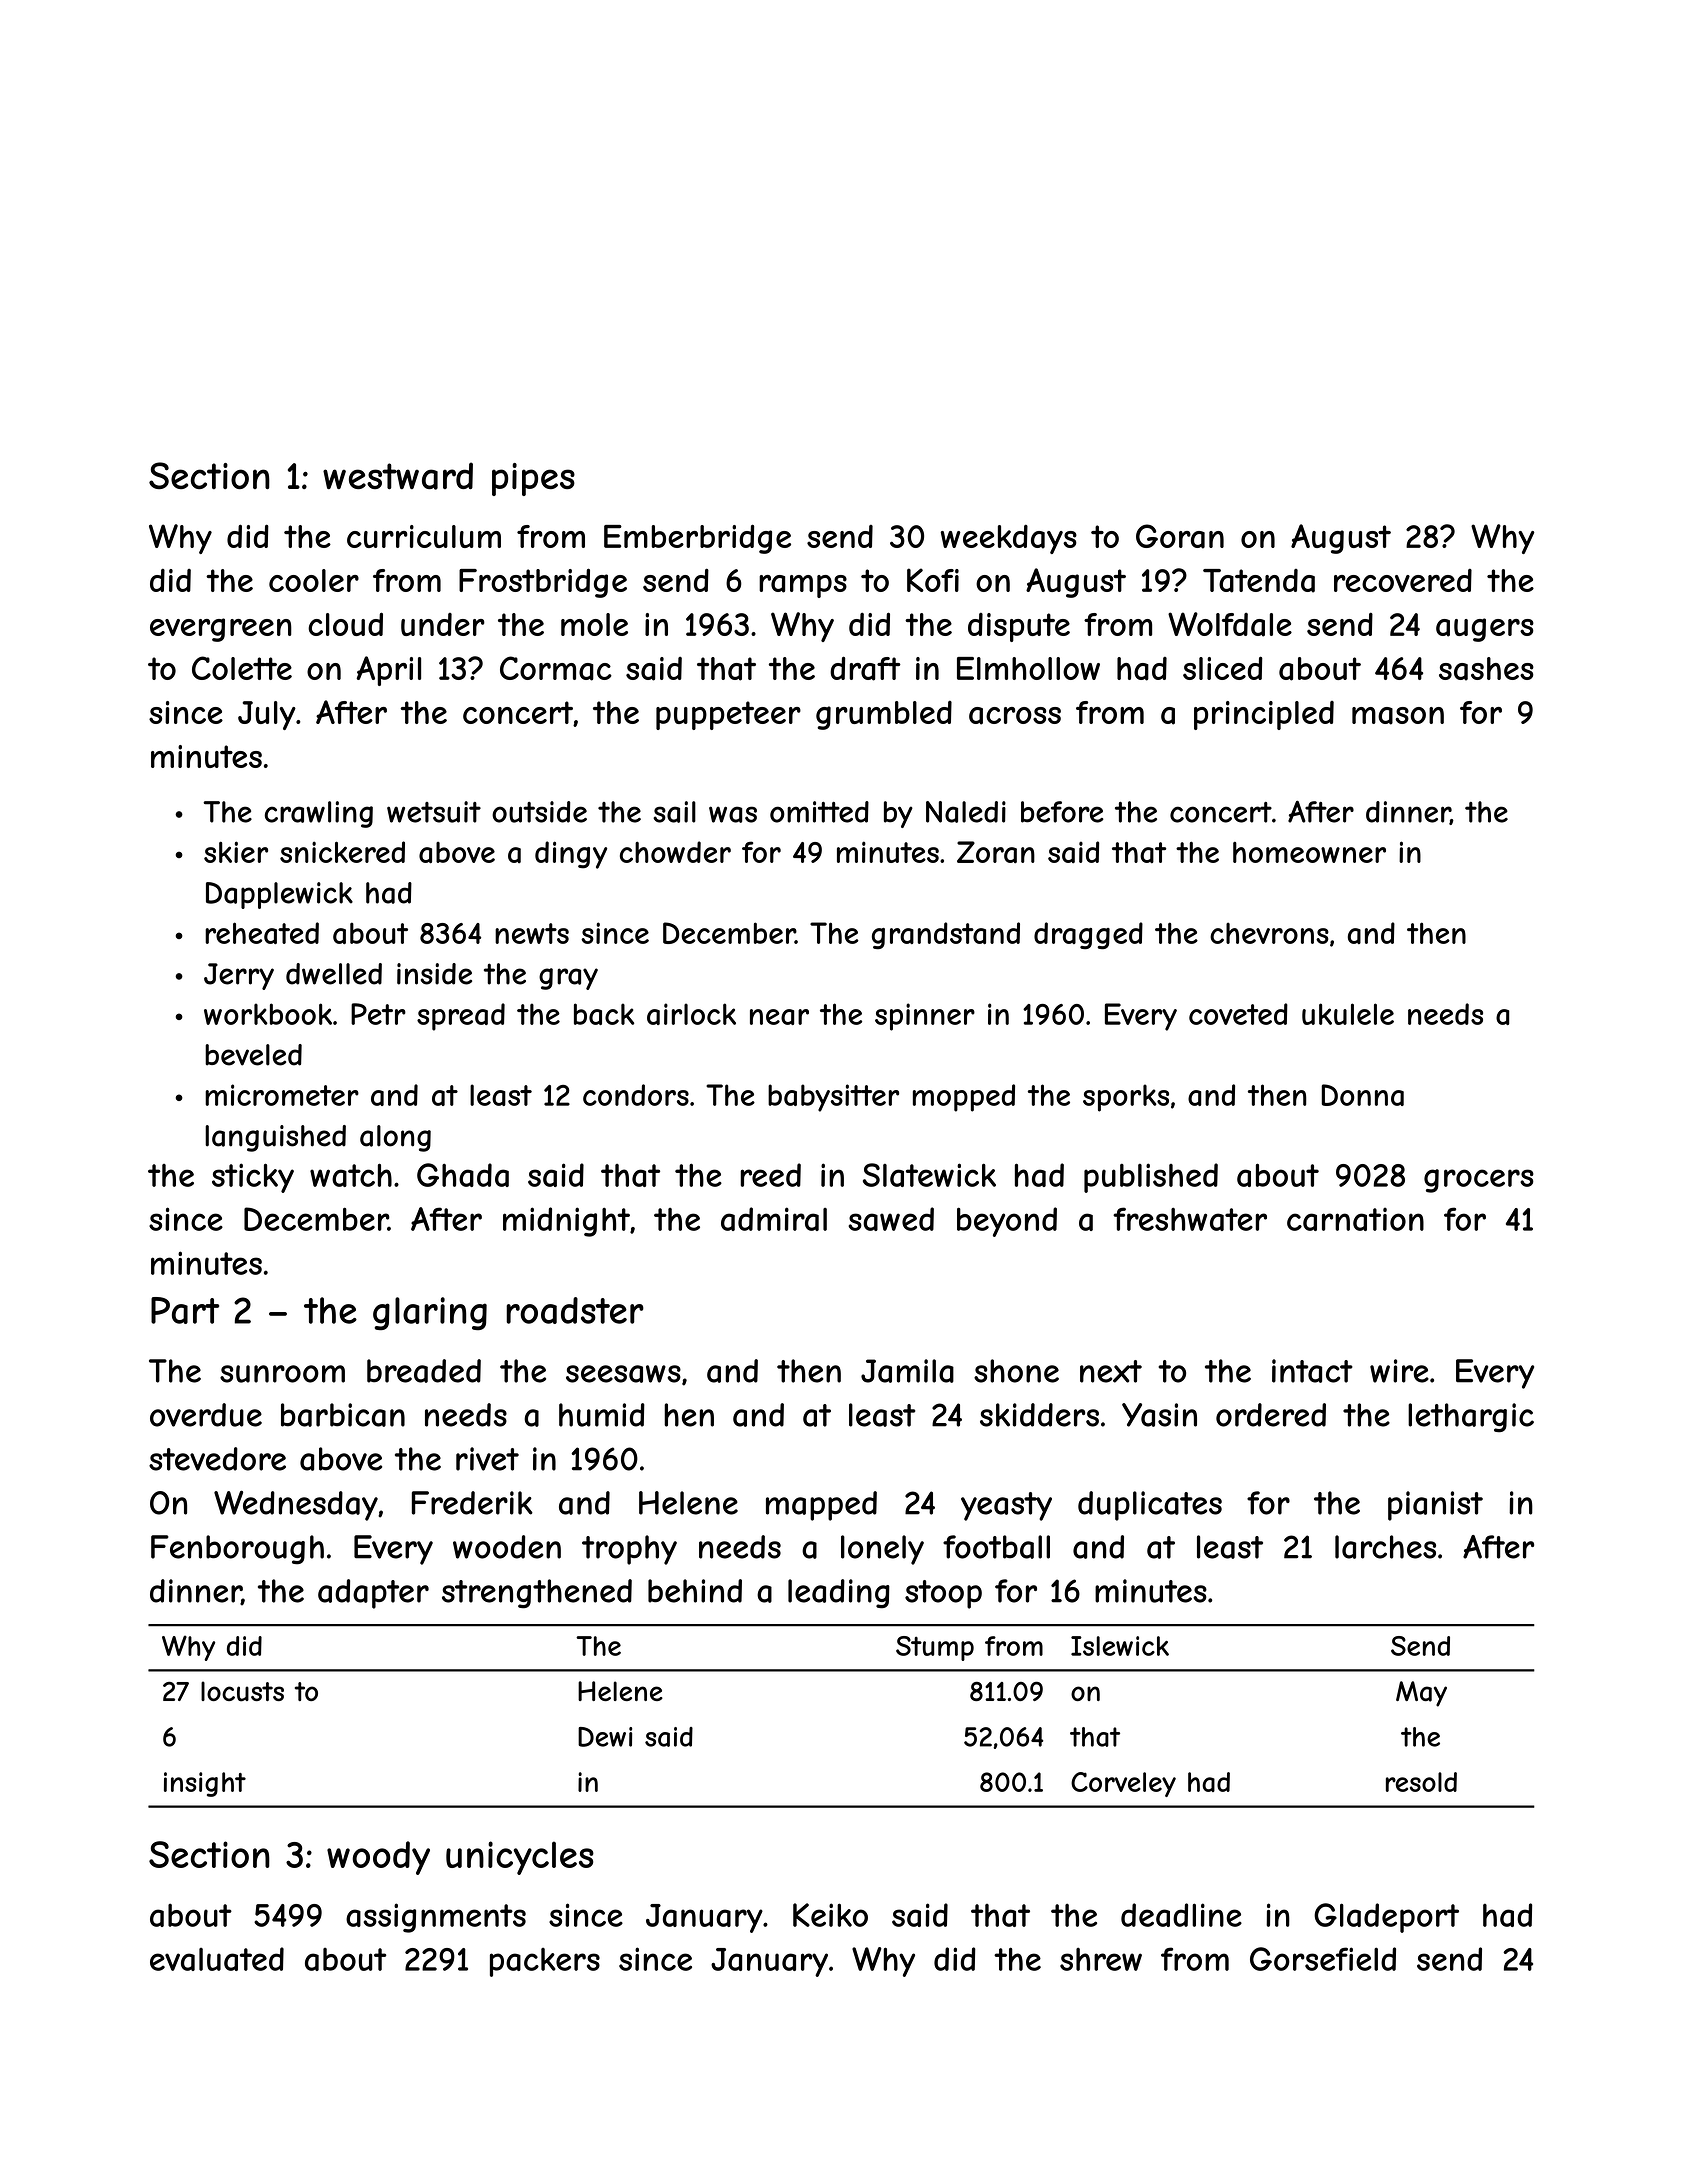 The width and height of the image is (1683, 2178). Describe the element at coordinates (185, 1310) in the image. I see `Part` at that location.
